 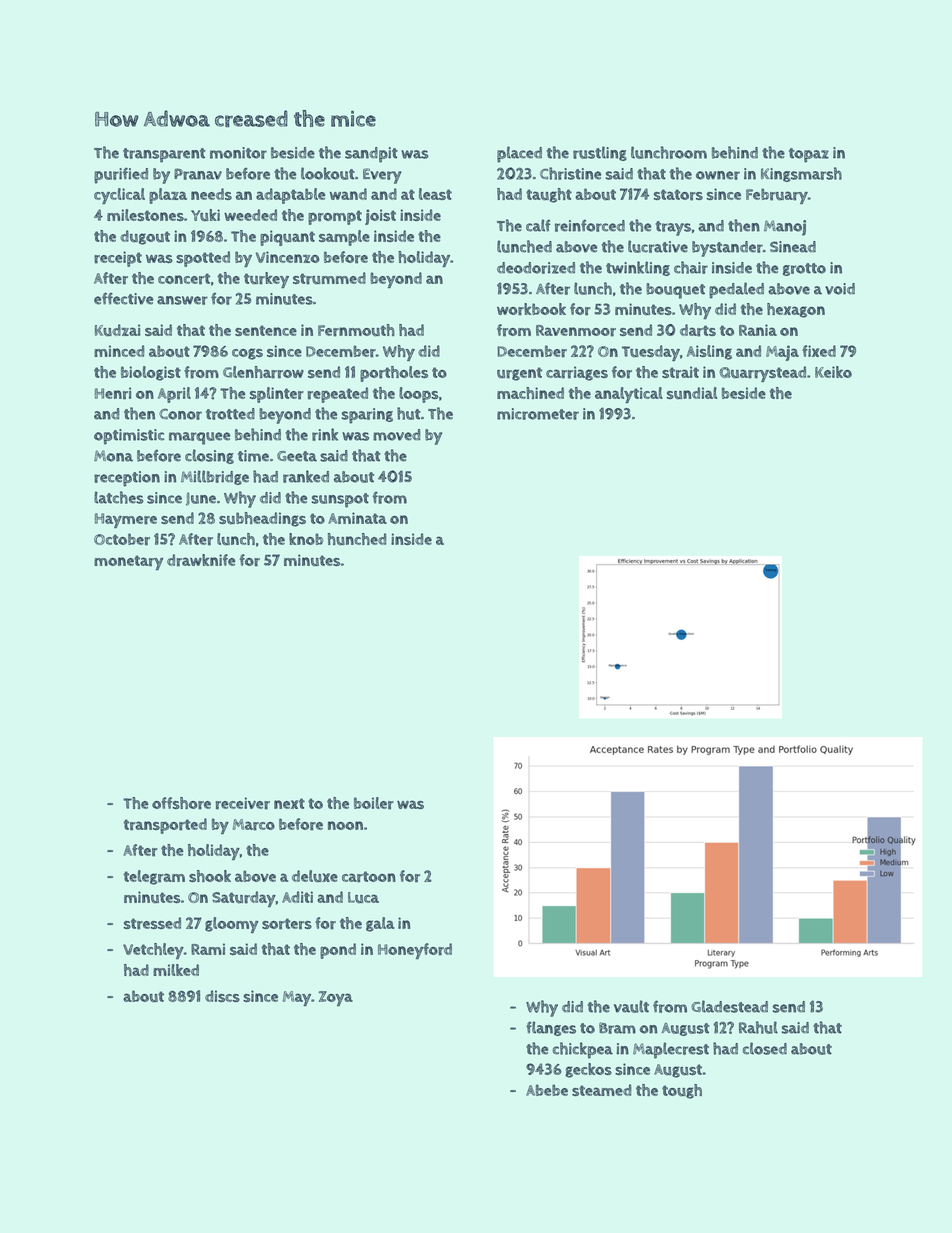 What do you see at coordinates (336, 998) in the document?
I see `Zoya` at bounding box center [336, 998].
